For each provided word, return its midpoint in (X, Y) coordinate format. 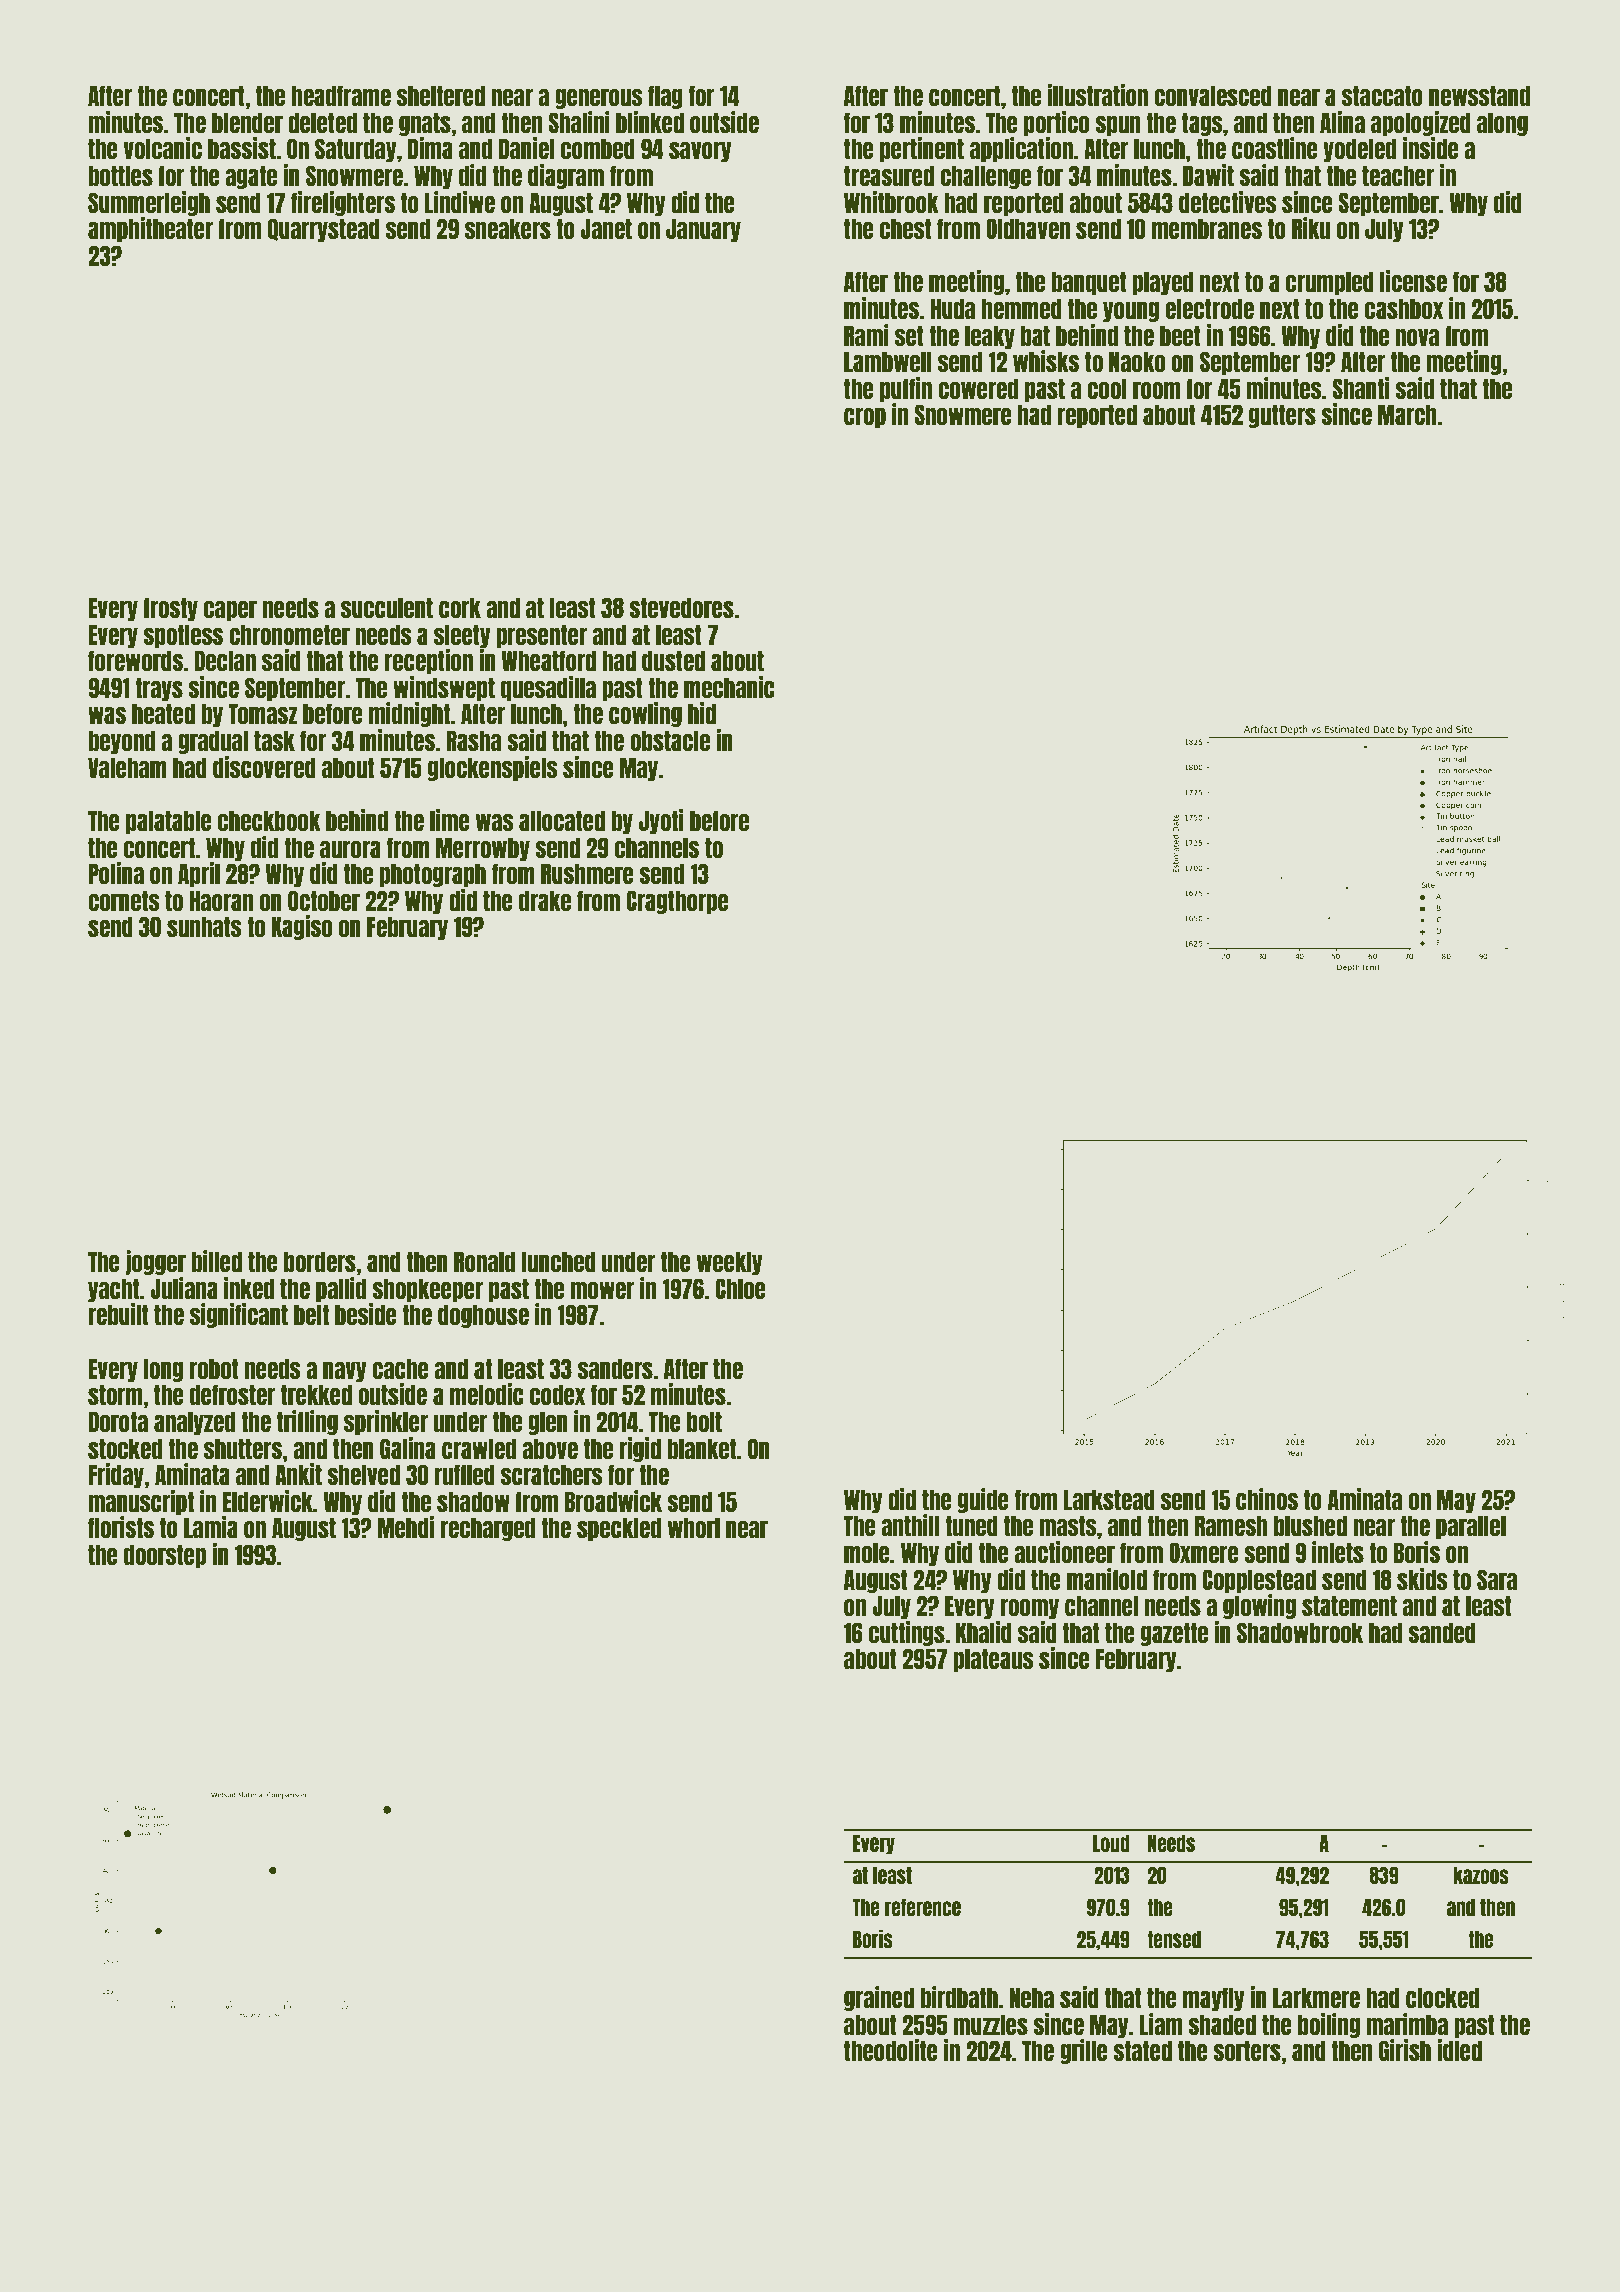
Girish (1405, 2050)
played (1162, 283)
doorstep (165, 1556)
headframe (341, 95)
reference (923, 1907)
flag (665, 97)
